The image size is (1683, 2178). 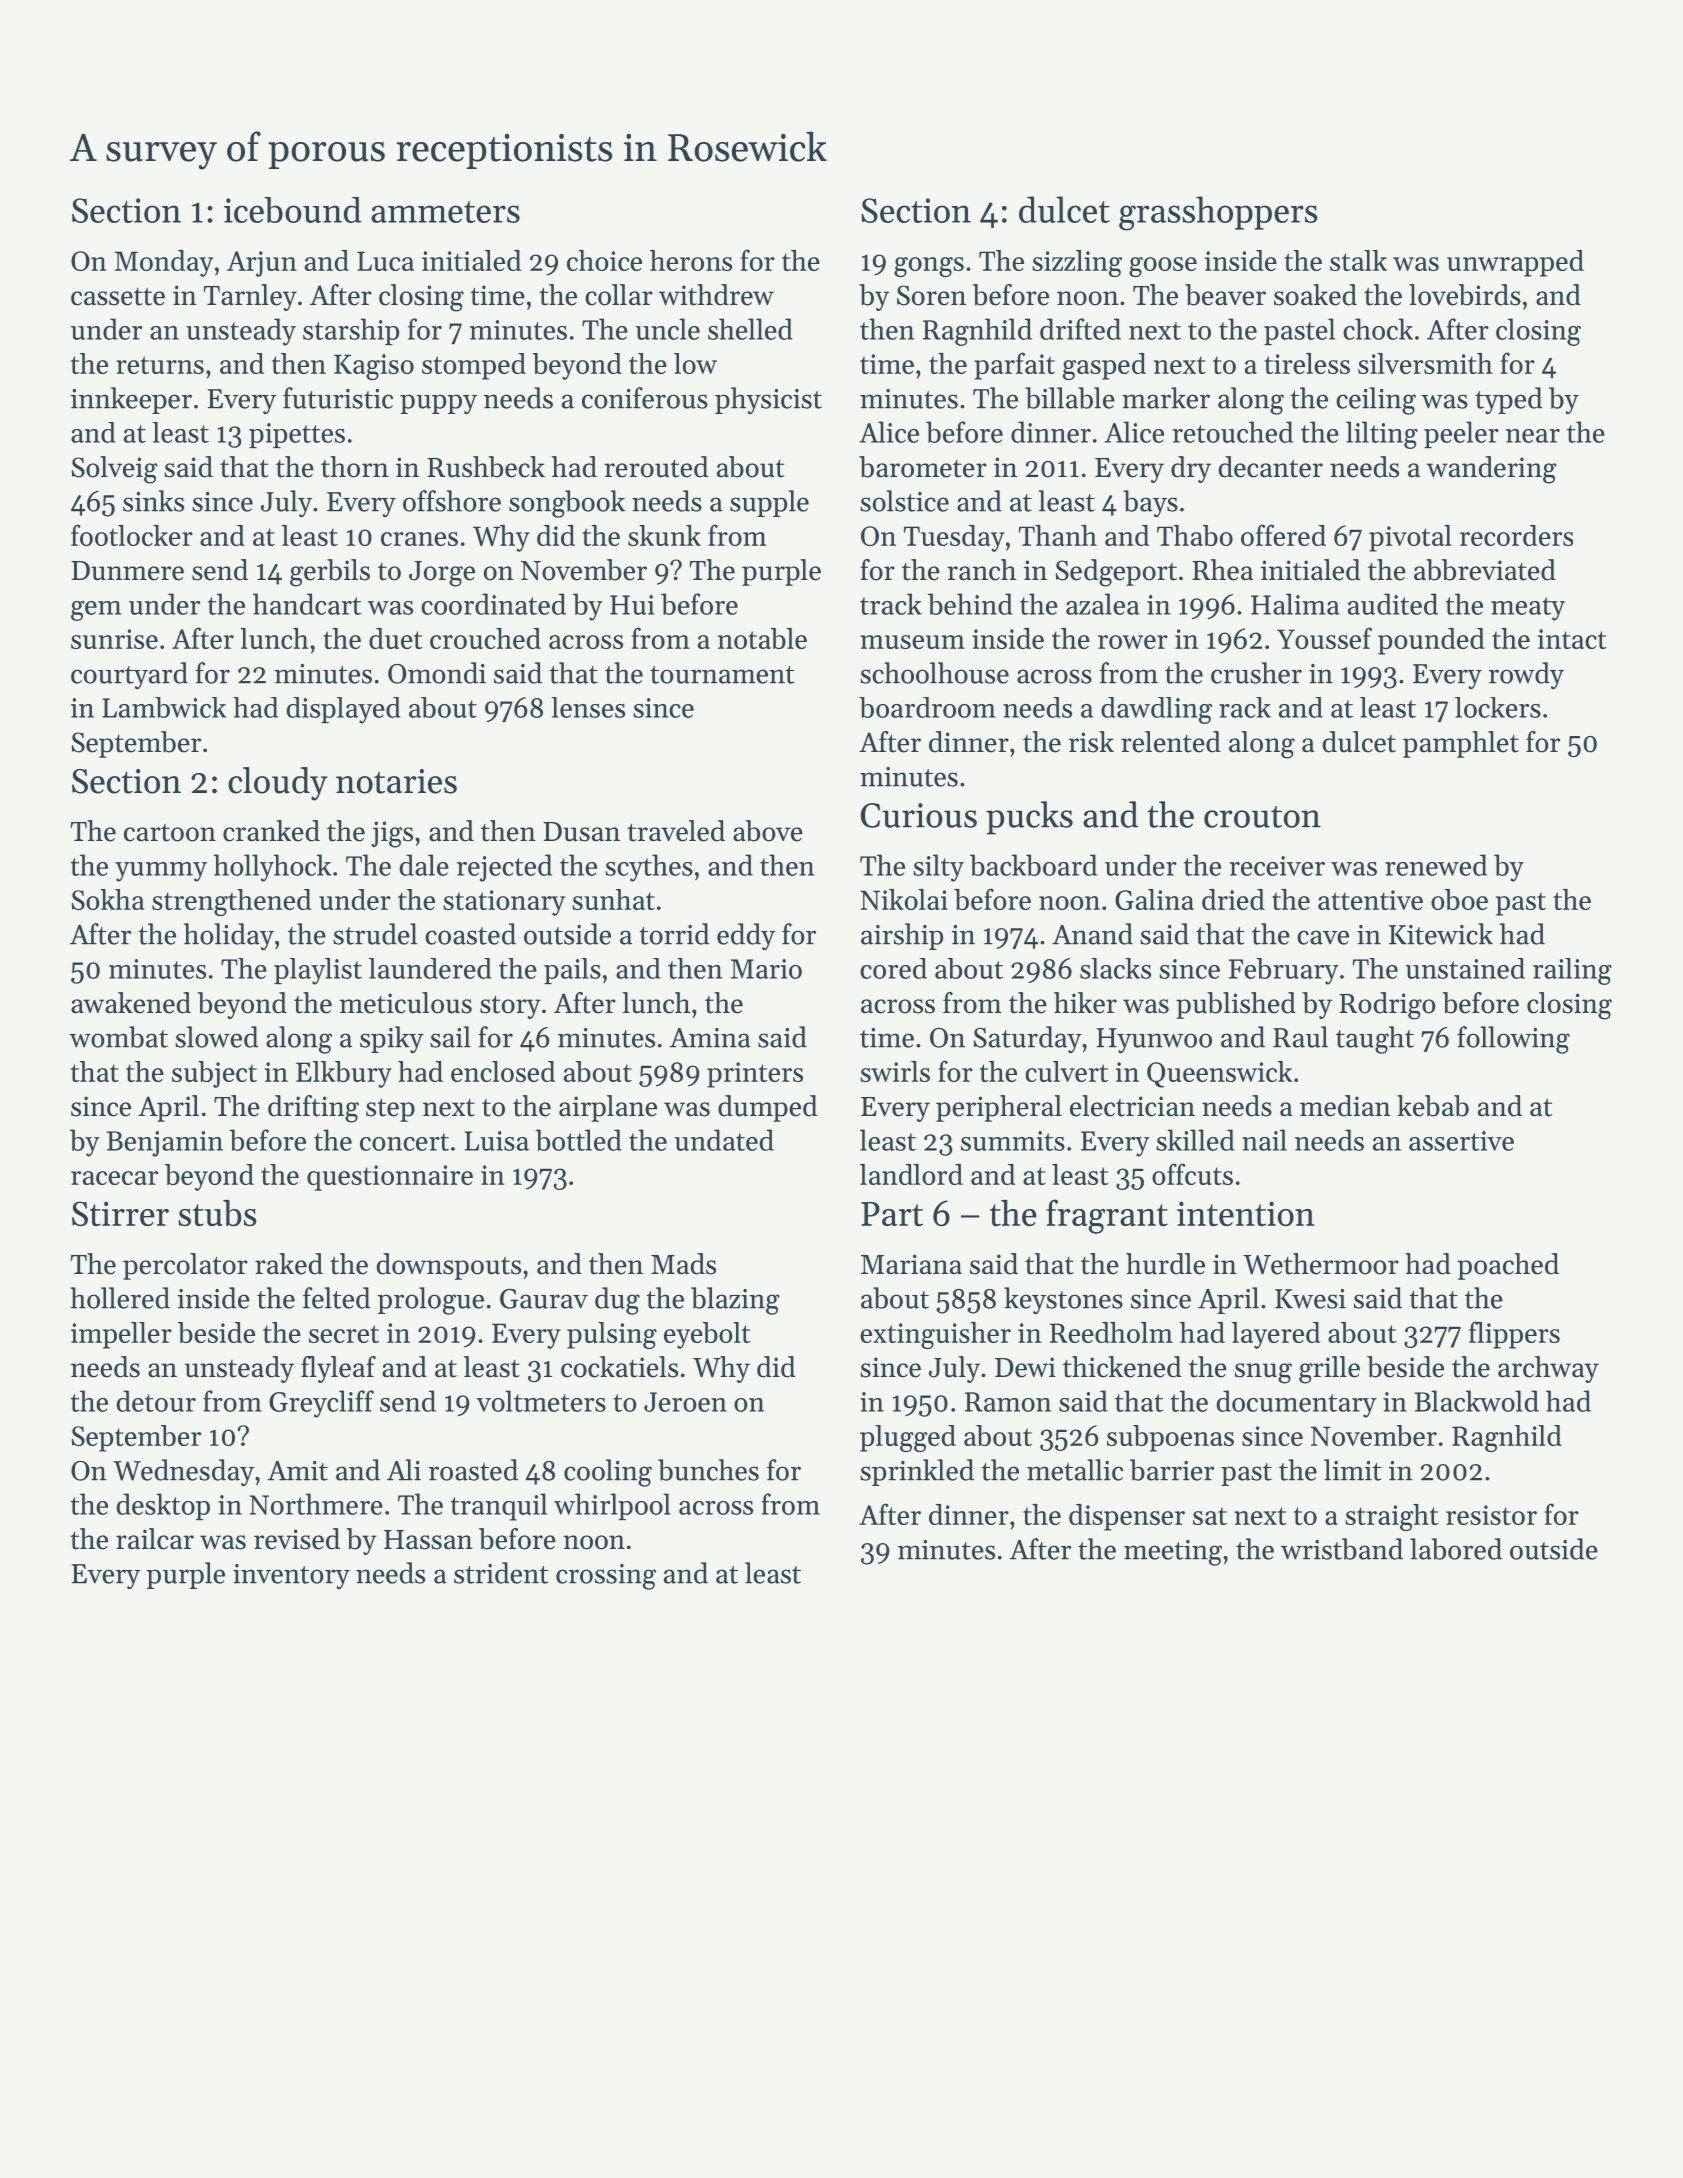 What do you see at coordinates (450, 1037) in the image?
I see `sail` at bounding box center [450, 1037].
